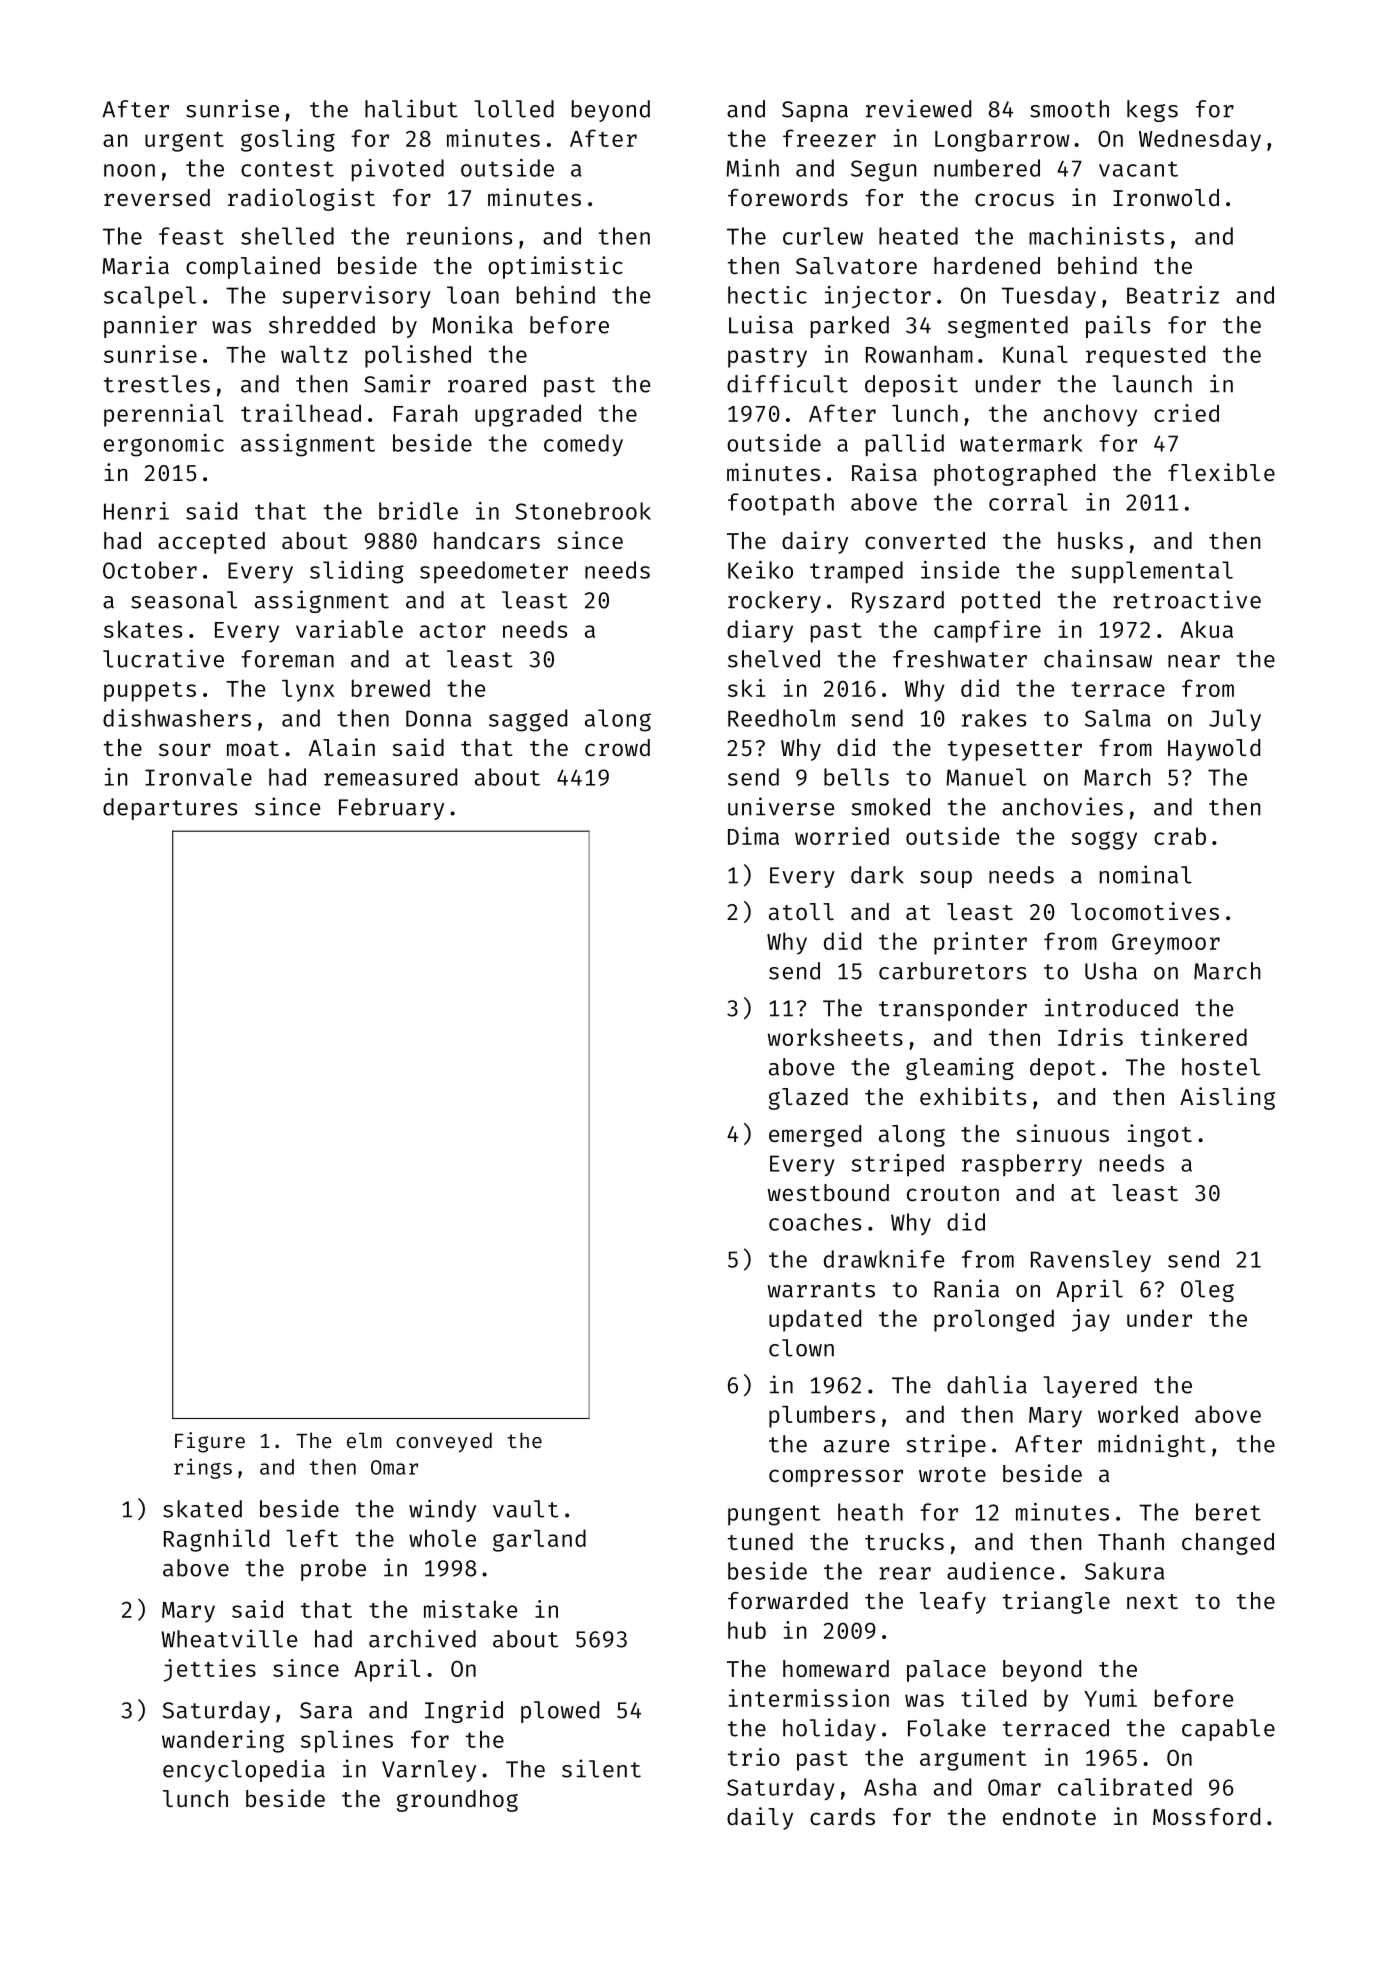  I want to click on pivoted, so click(398, 170).
